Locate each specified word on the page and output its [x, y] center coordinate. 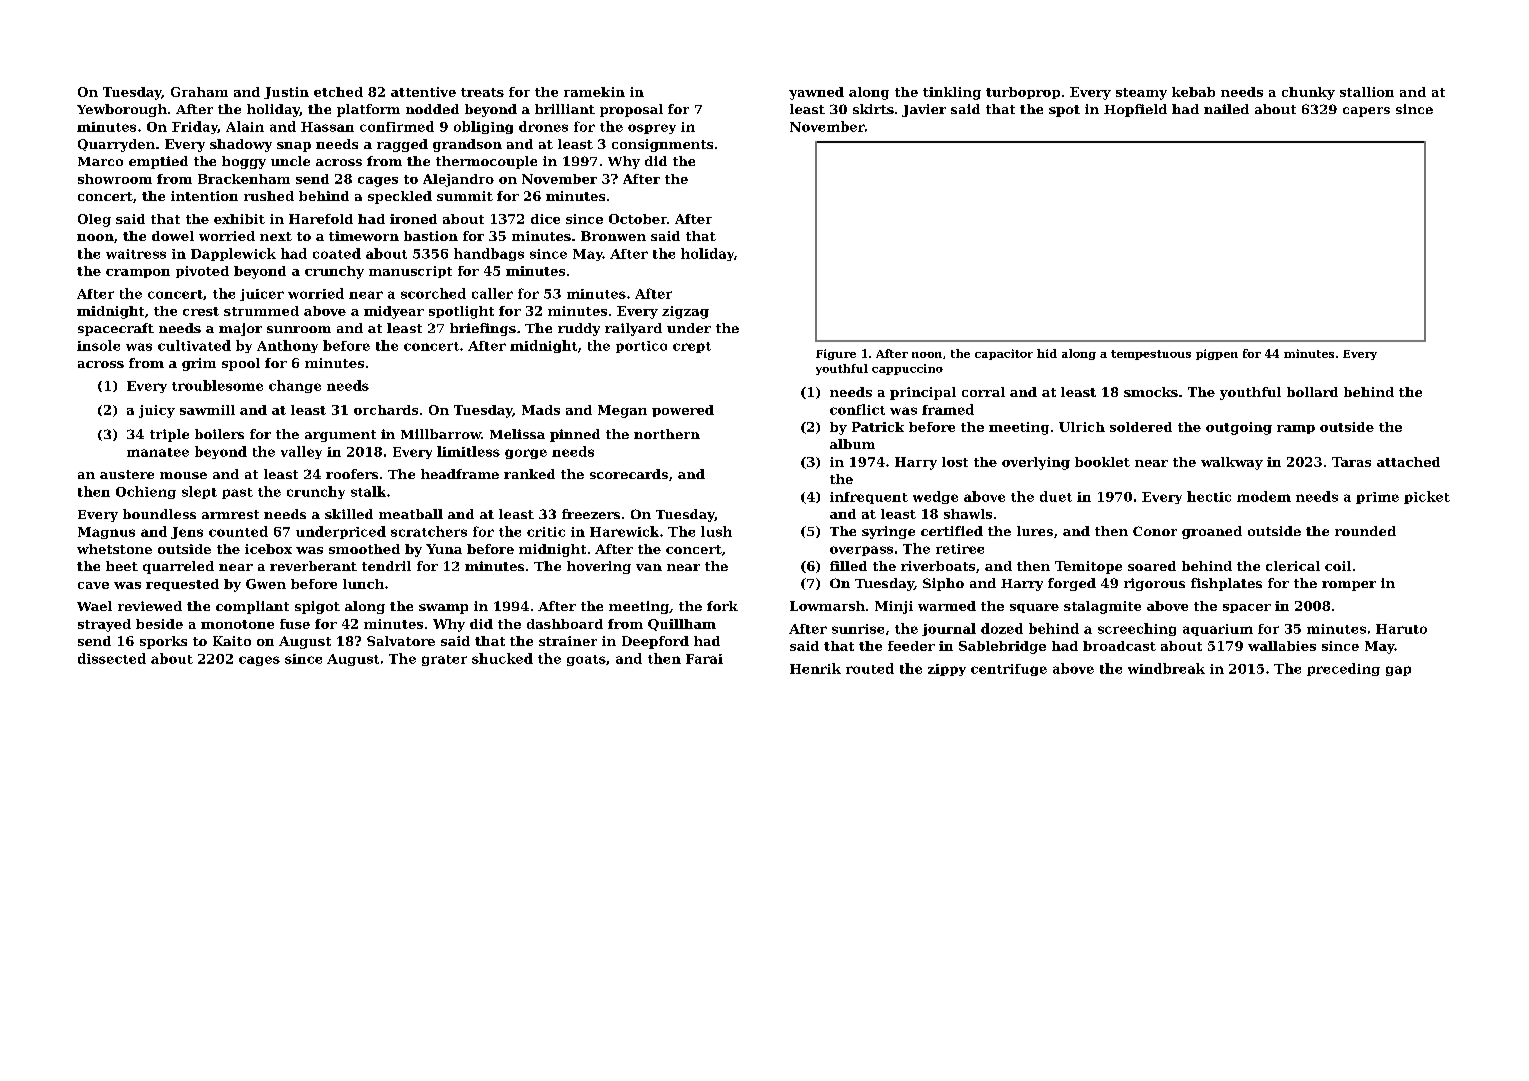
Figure [836, 354]
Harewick [624, 531]
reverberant [313, 566]
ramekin [594, 92]
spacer [1247, 608]
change [295, 386]
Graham [199, 92]
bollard [1312, 392]
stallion [1367, 92]
